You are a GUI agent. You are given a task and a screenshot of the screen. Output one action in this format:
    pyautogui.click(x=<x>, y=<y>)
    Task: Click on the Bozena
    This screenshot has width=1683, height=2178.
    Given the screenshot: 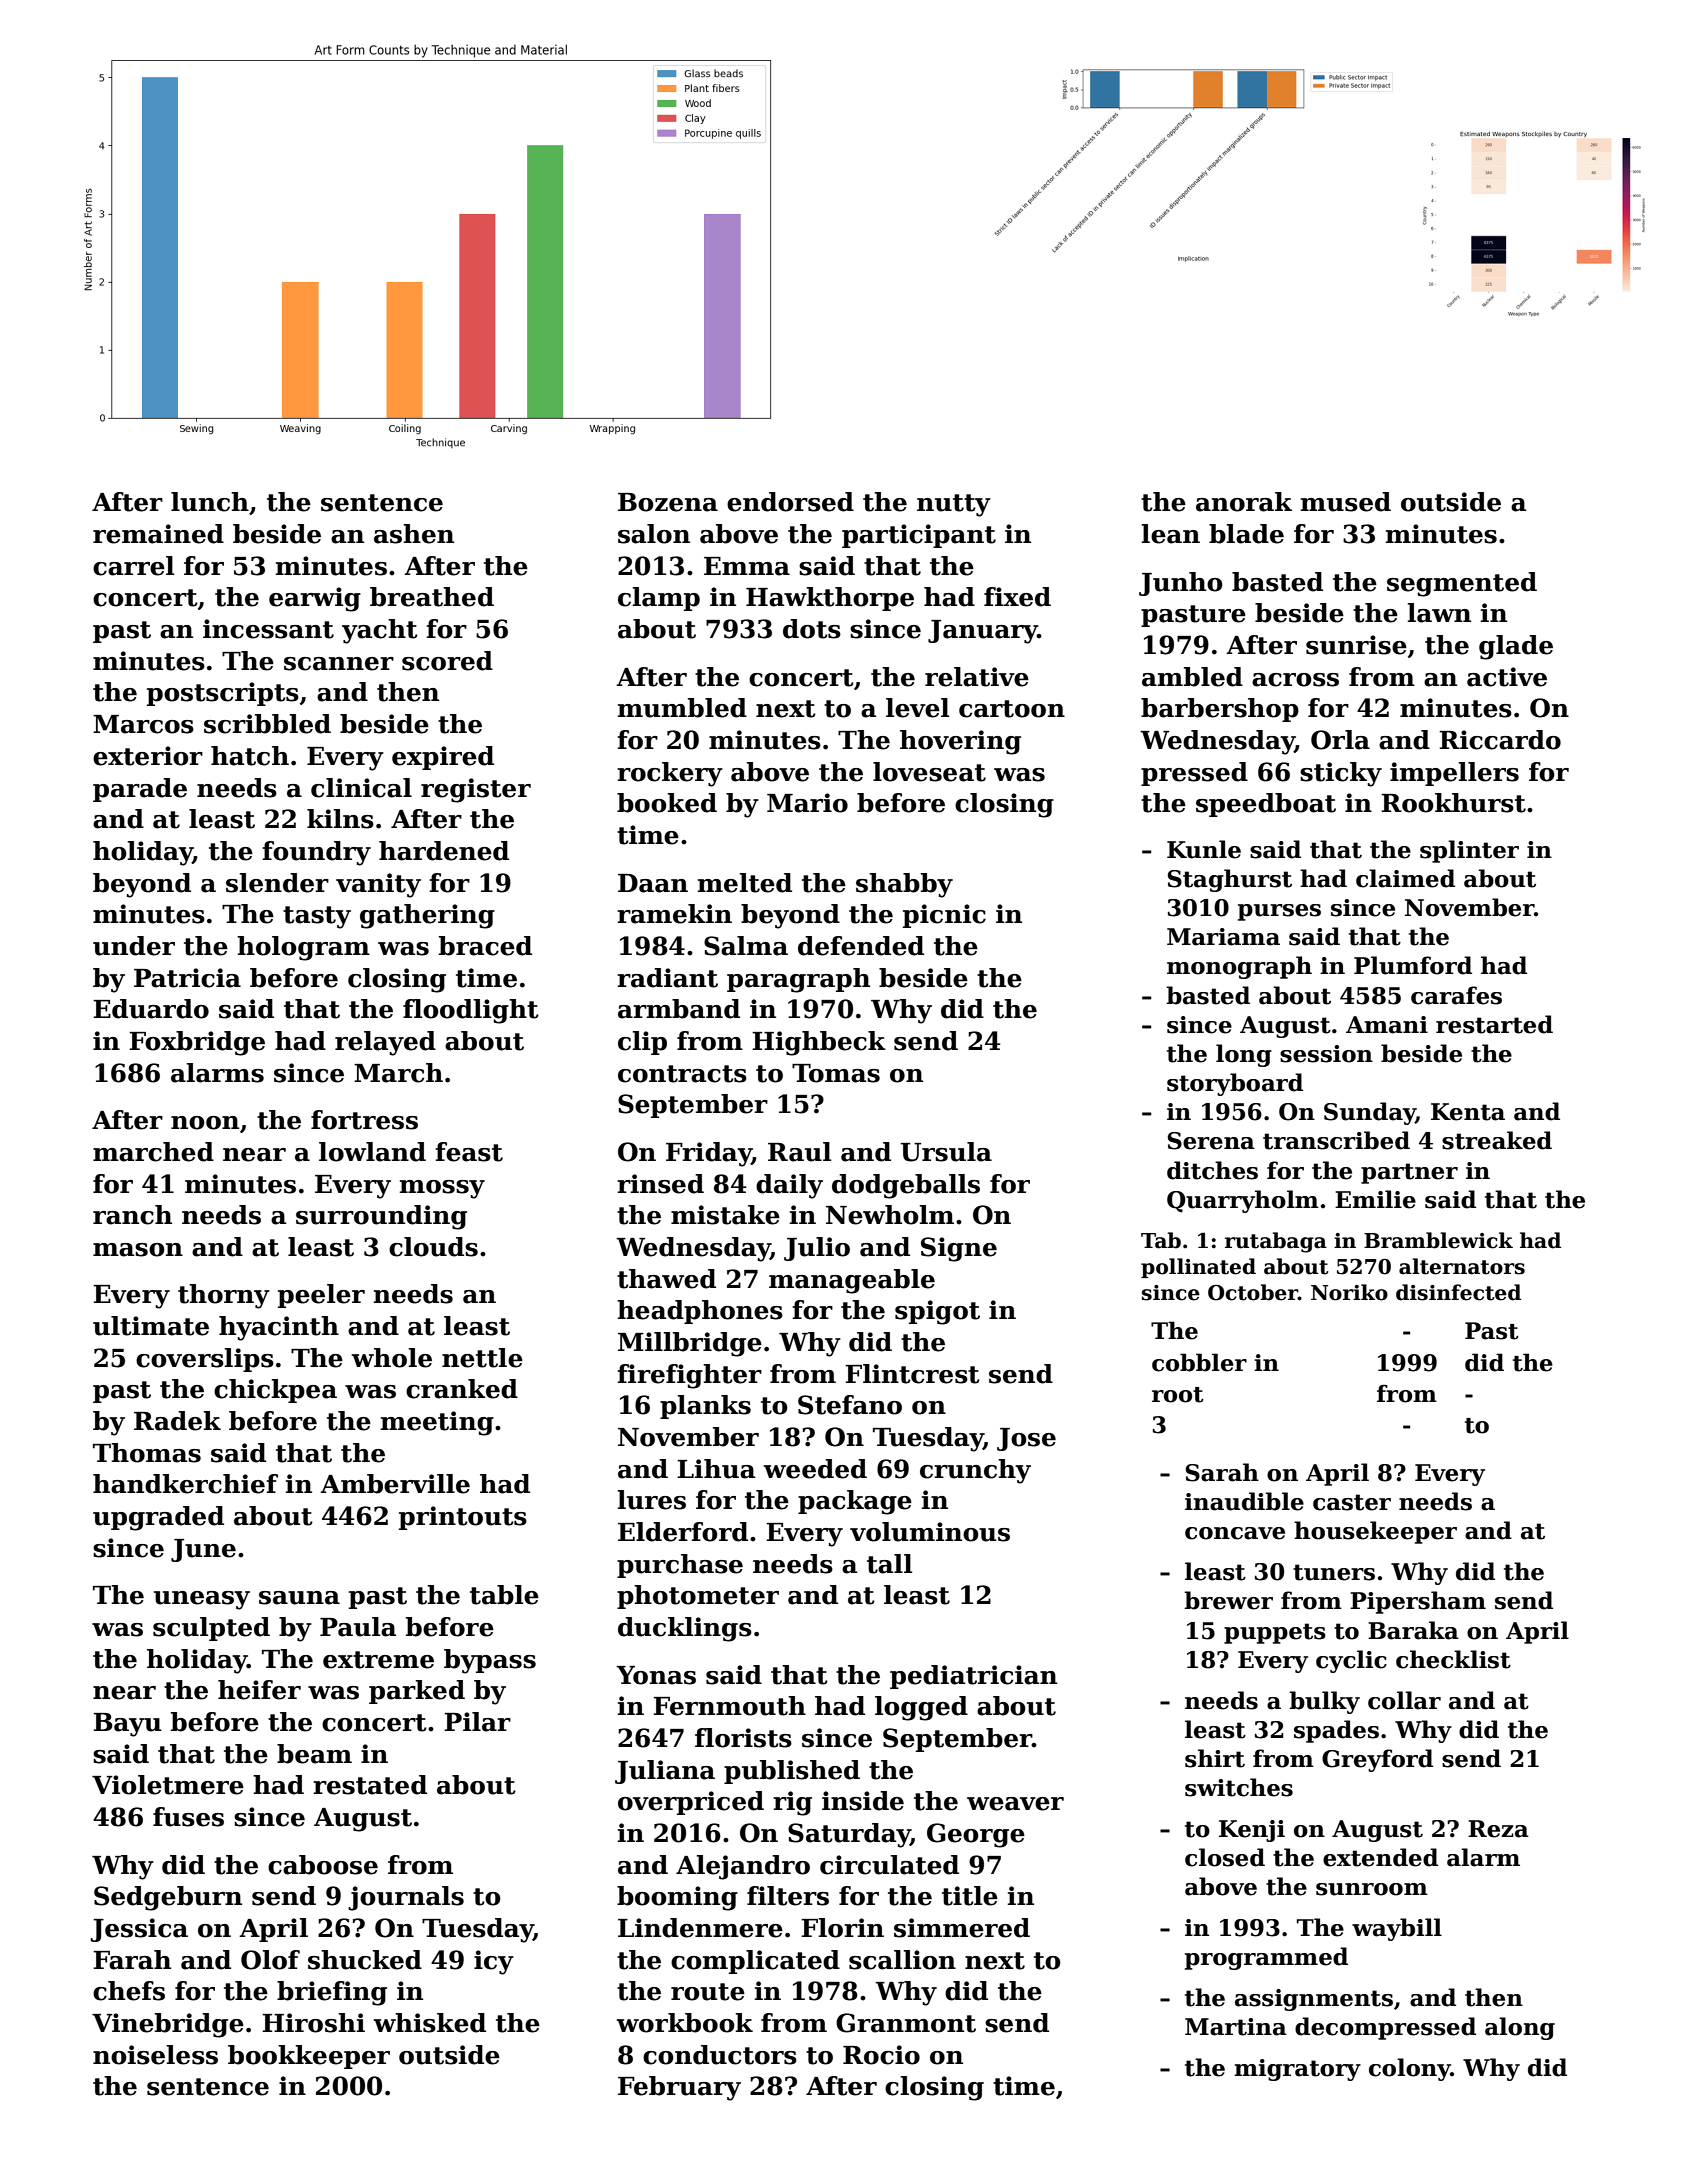 What is the action you would take?
    pyautogui.click(x=668, y=502)
